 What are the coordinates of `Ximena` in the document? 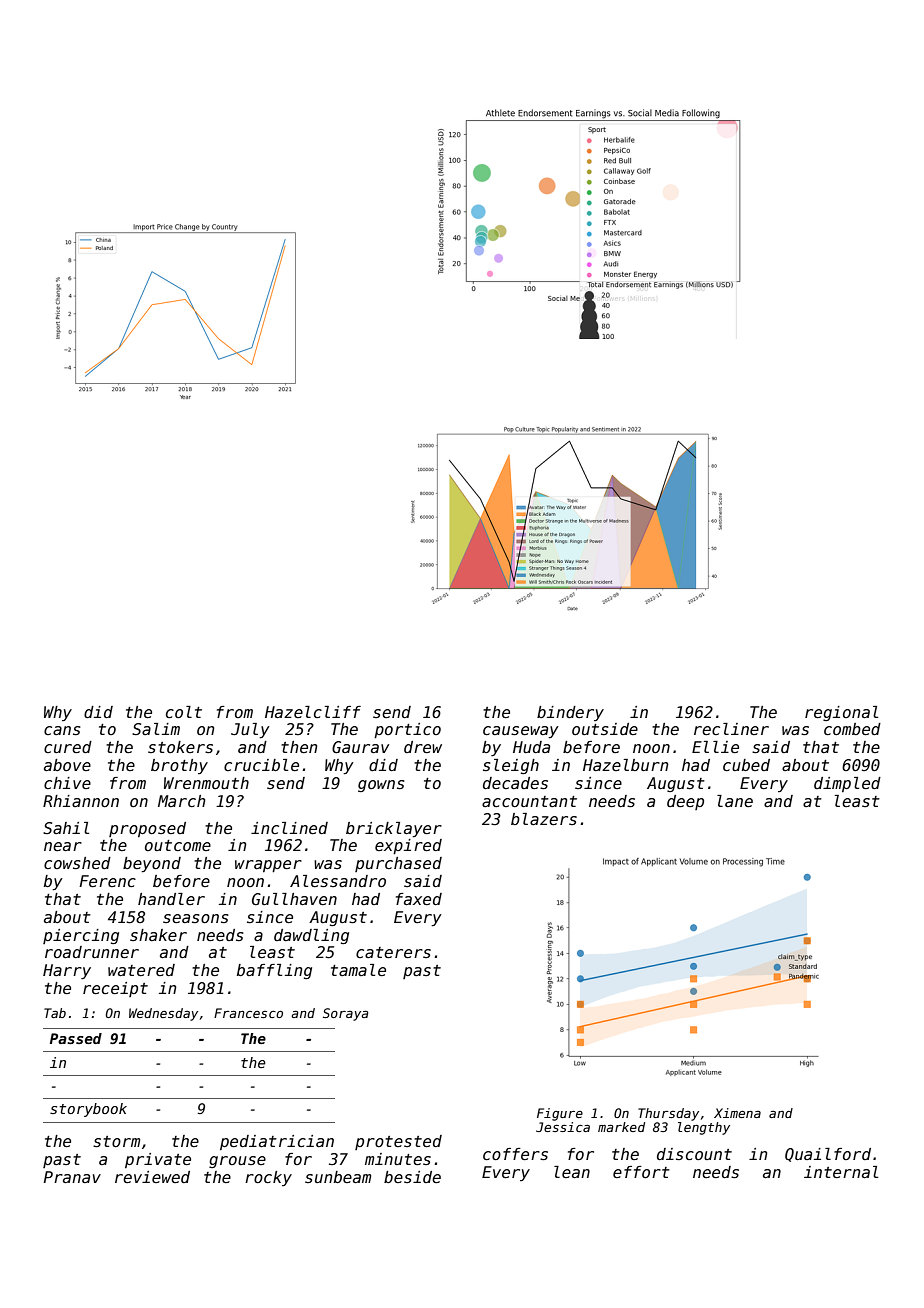 It's located at (737, 1113).
